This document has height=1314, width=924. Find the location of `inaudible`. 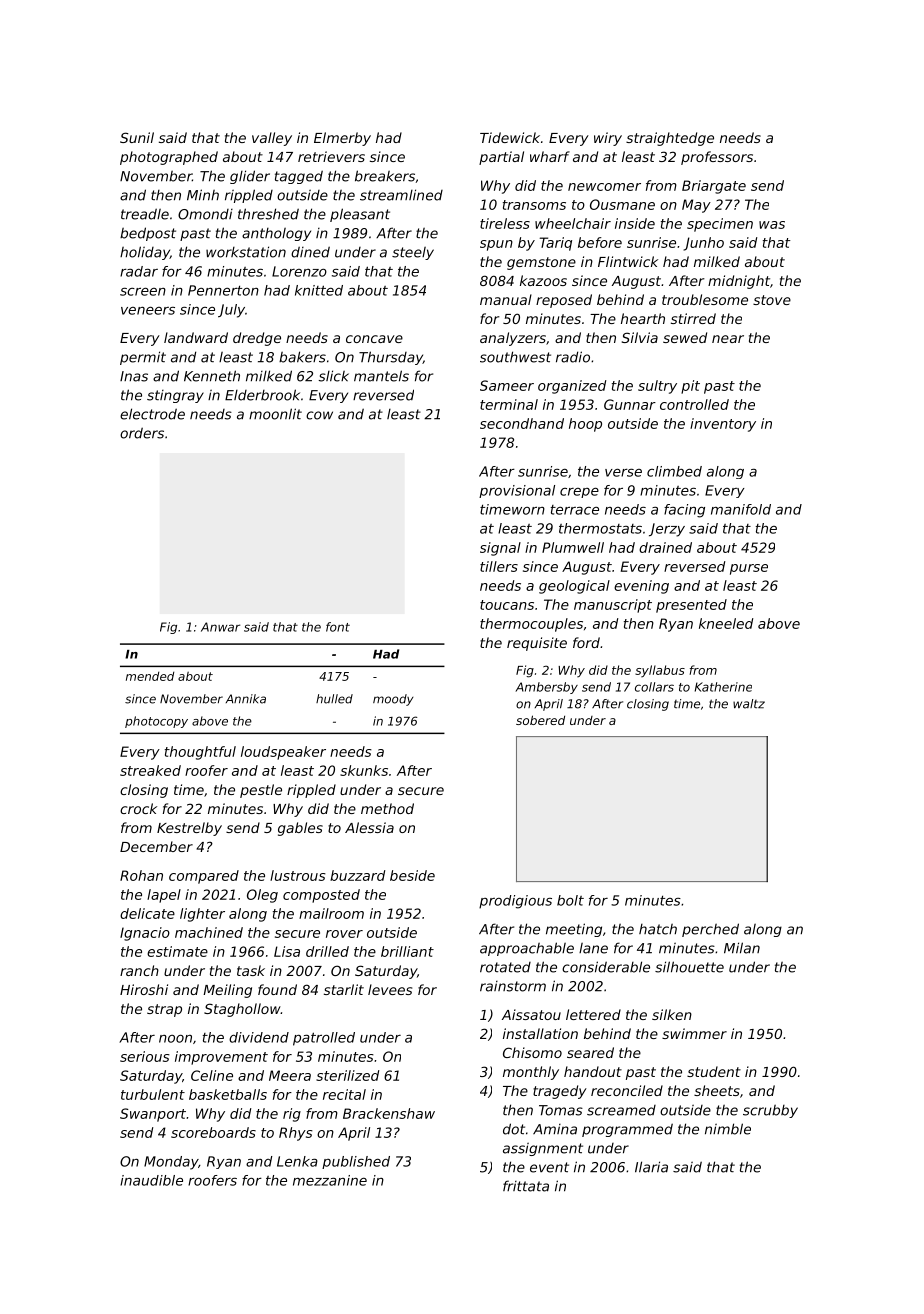

inaudible is located at coordinates (151, 1180).
